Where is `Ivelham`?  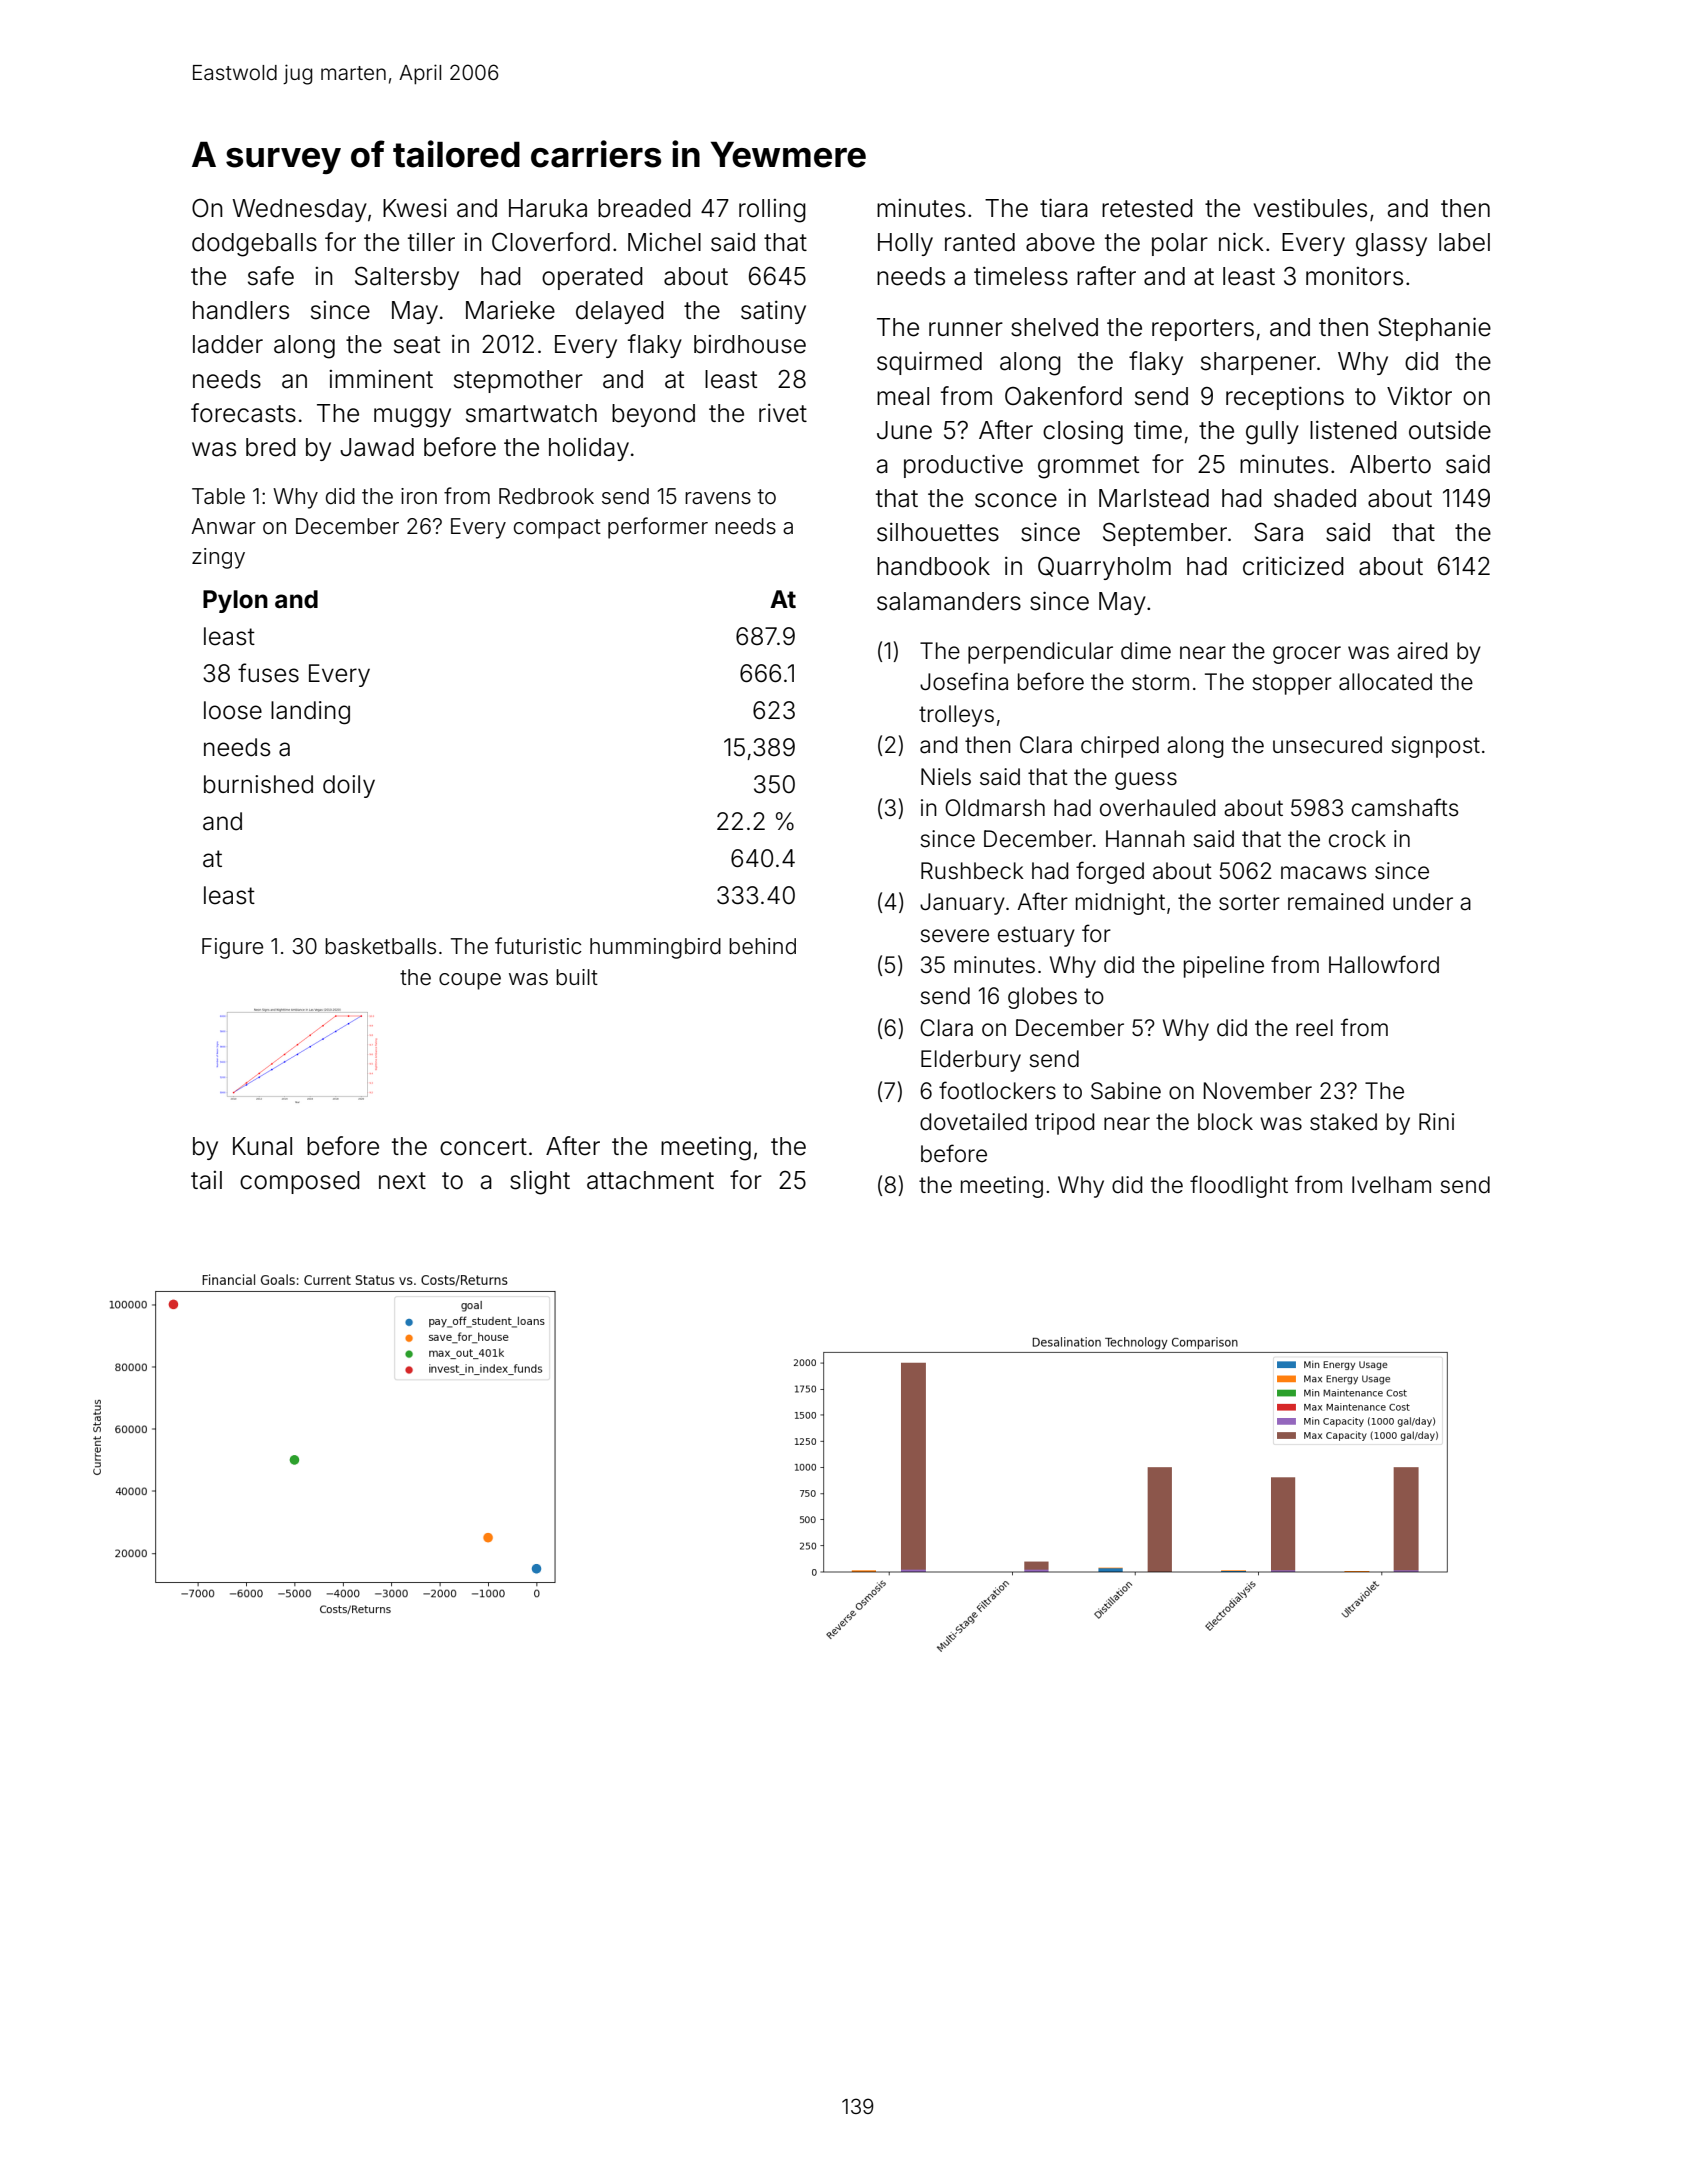 Ivelham is located at coordinates (1391, 1185).
